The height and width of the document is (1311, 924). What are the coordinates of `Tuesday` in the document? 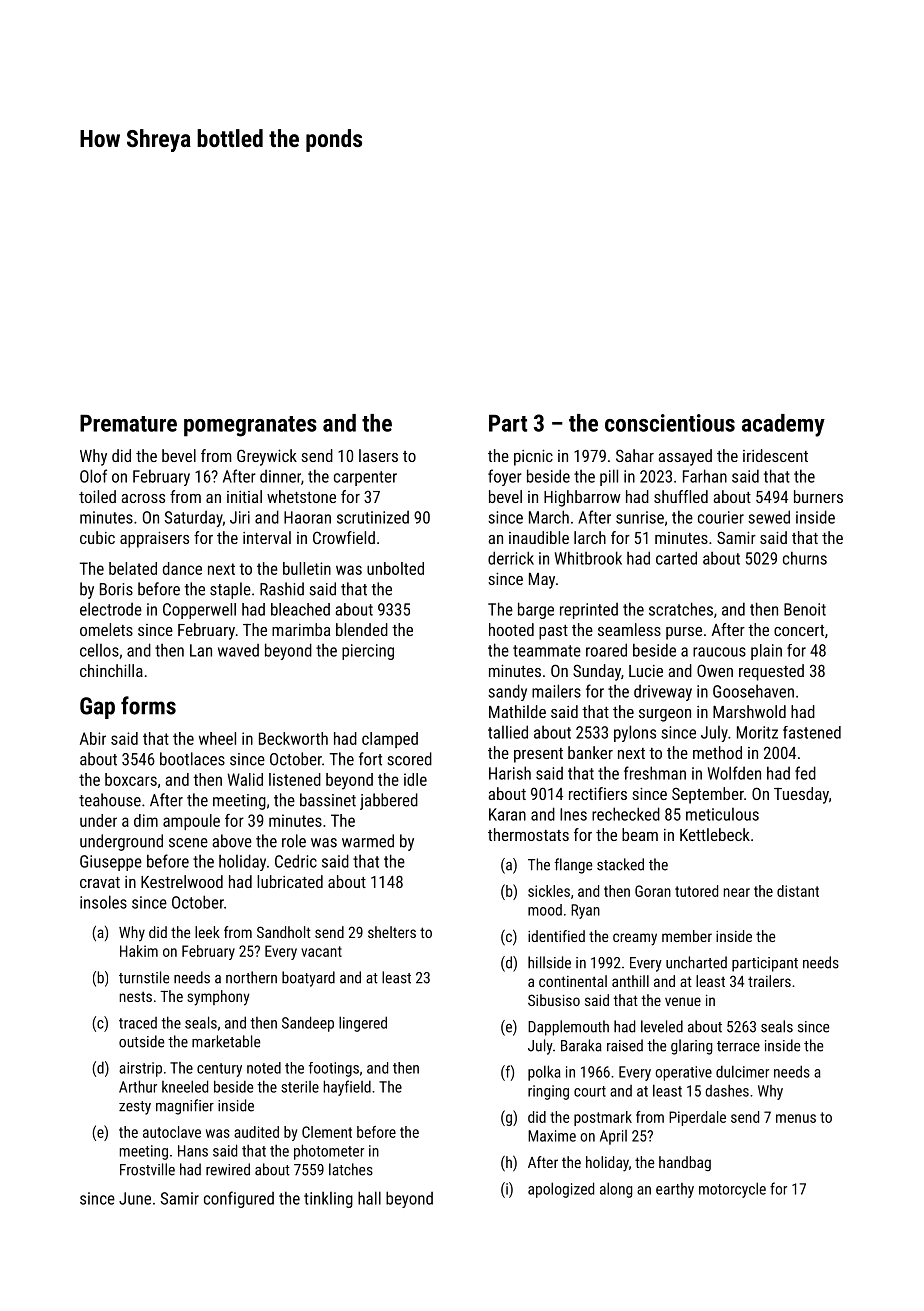 It's located at (801, 795).
